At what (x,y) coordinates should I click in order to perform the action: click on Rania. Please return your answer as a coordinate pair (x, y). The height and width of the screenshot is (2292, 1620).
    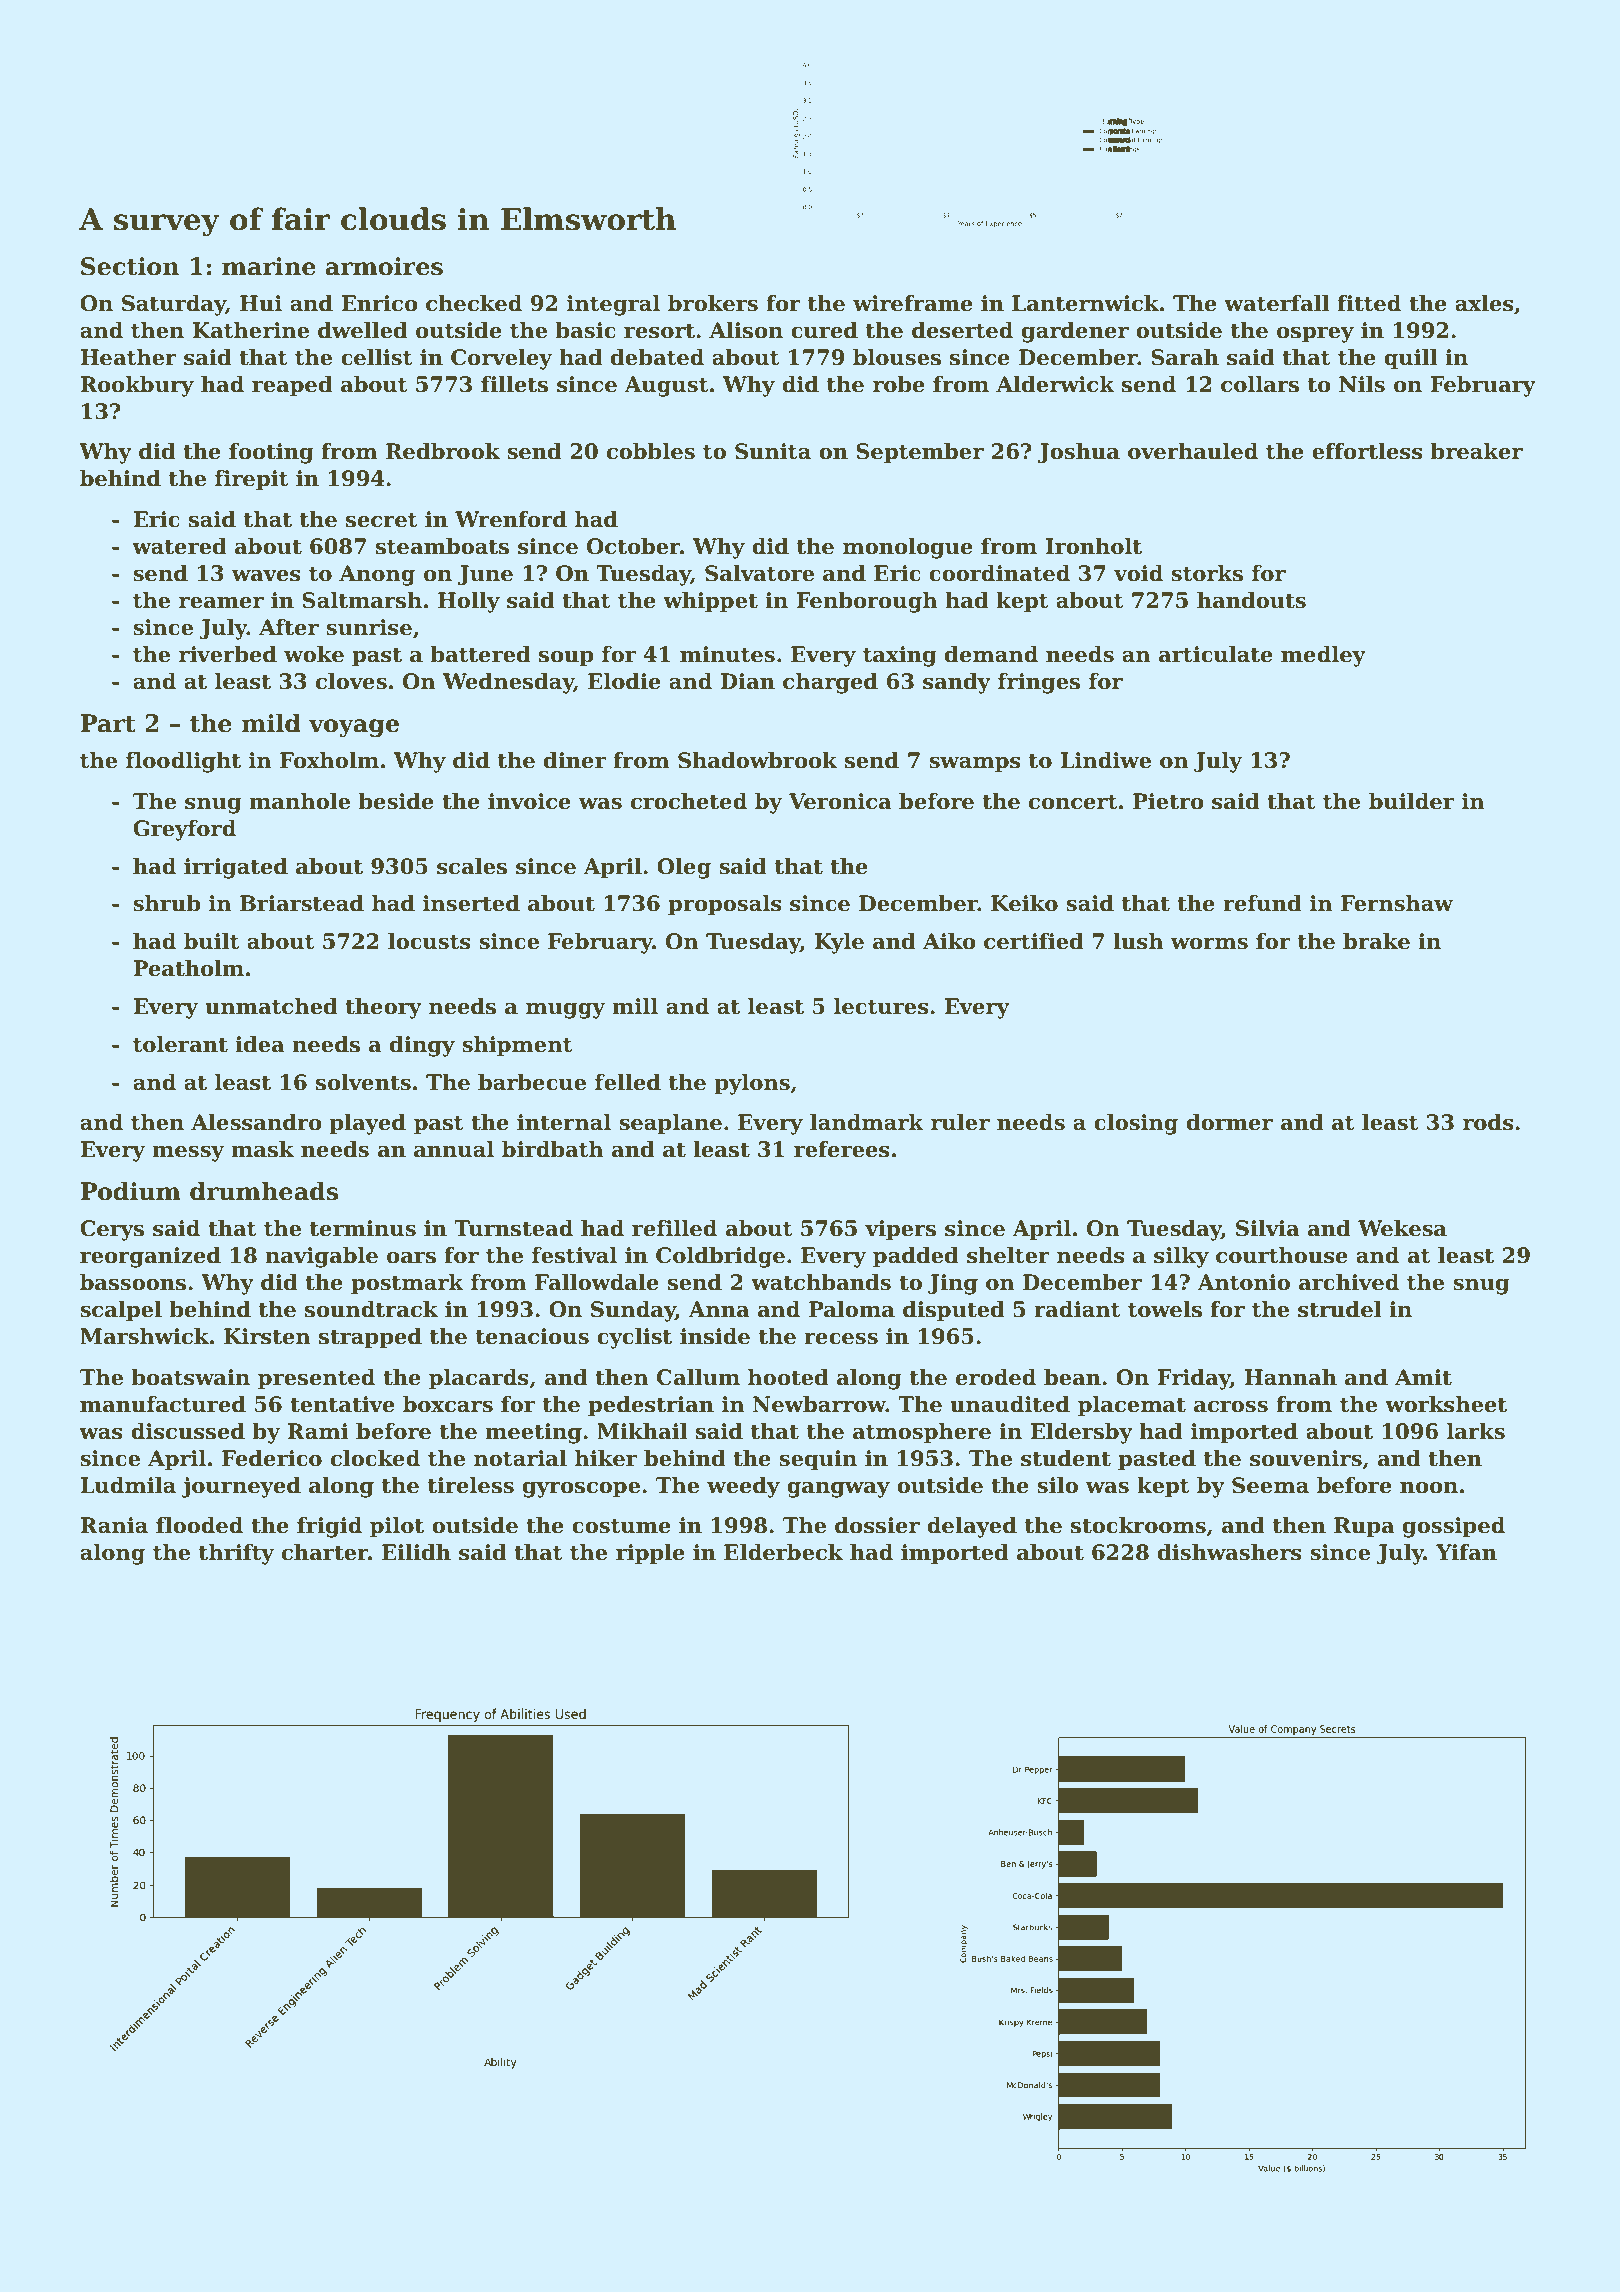
    Looking at the image, I should click on (114, 1525).
